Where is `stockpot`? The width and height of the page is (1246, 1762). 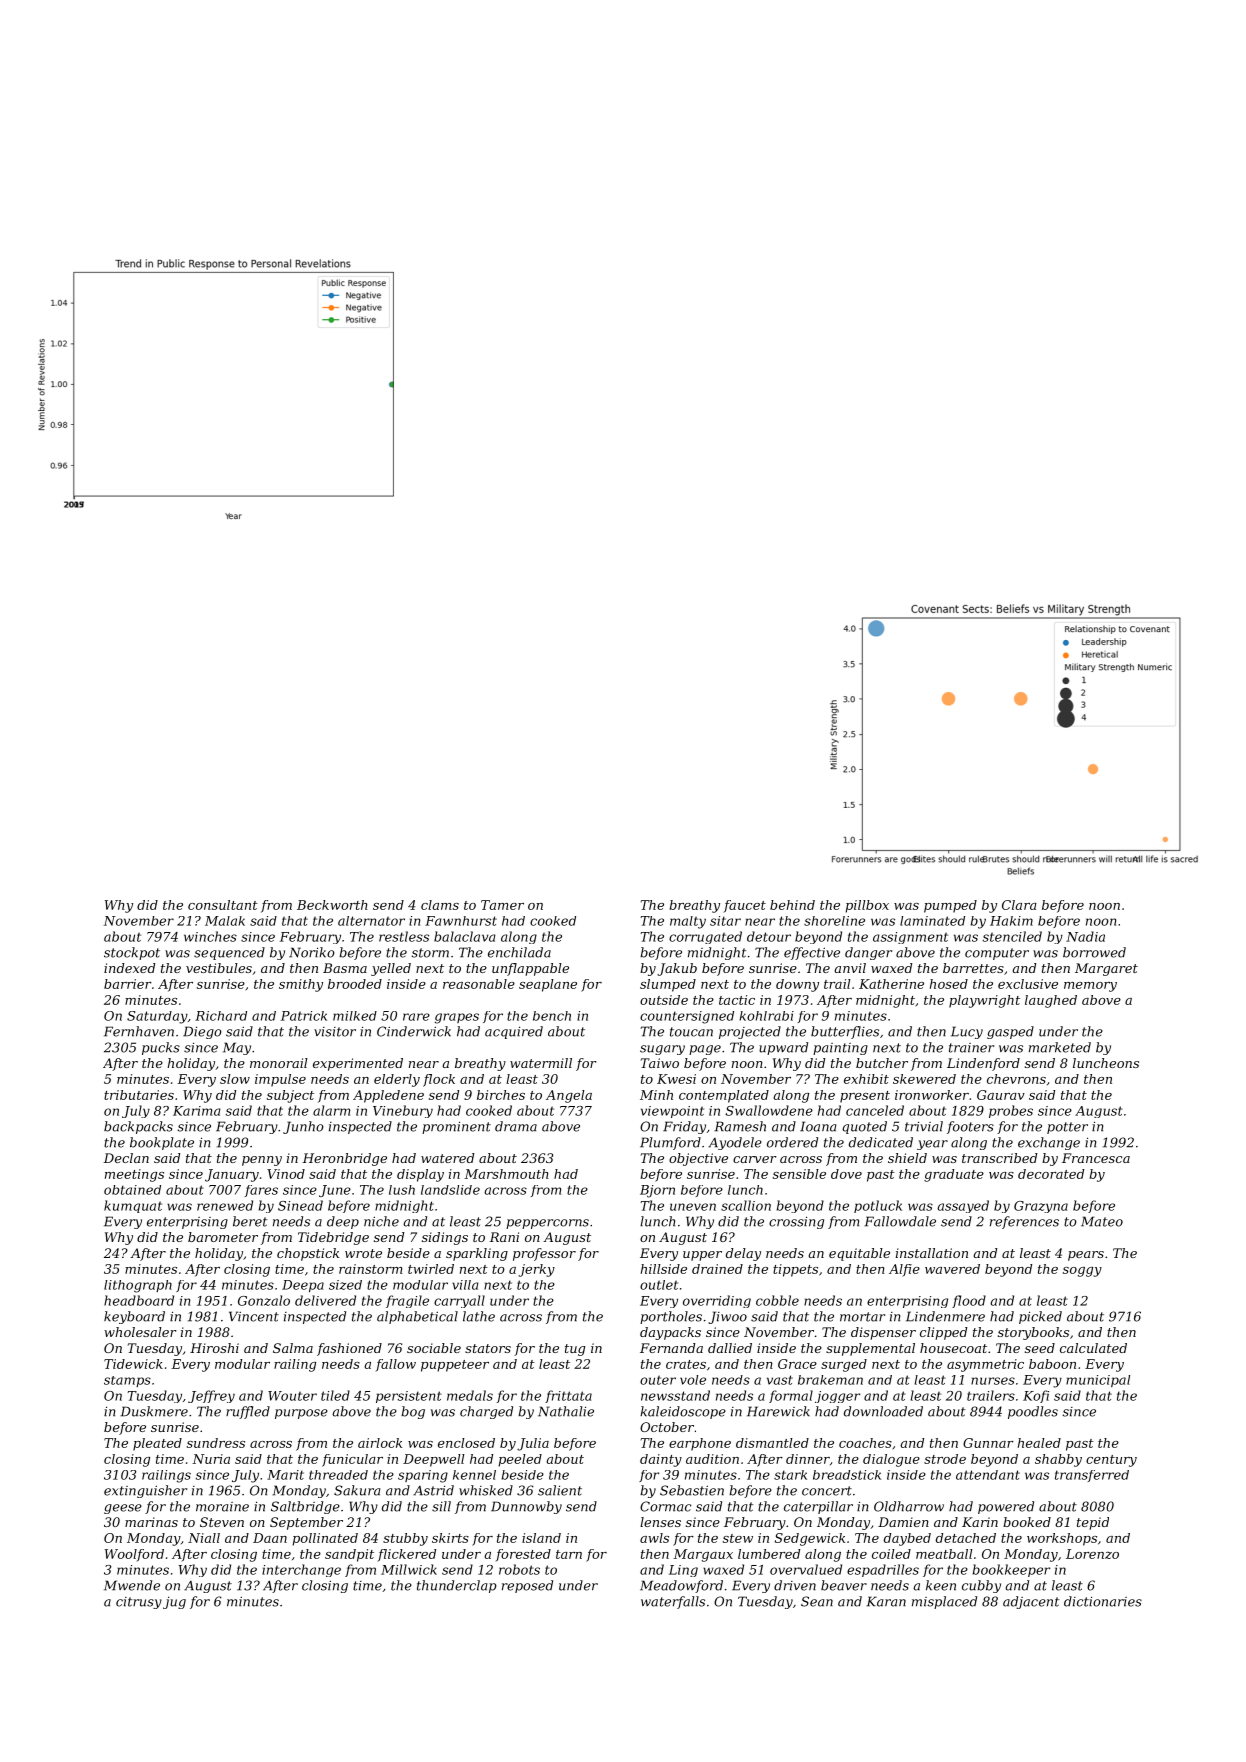
stockpot is located at coordinates (132, 953).
